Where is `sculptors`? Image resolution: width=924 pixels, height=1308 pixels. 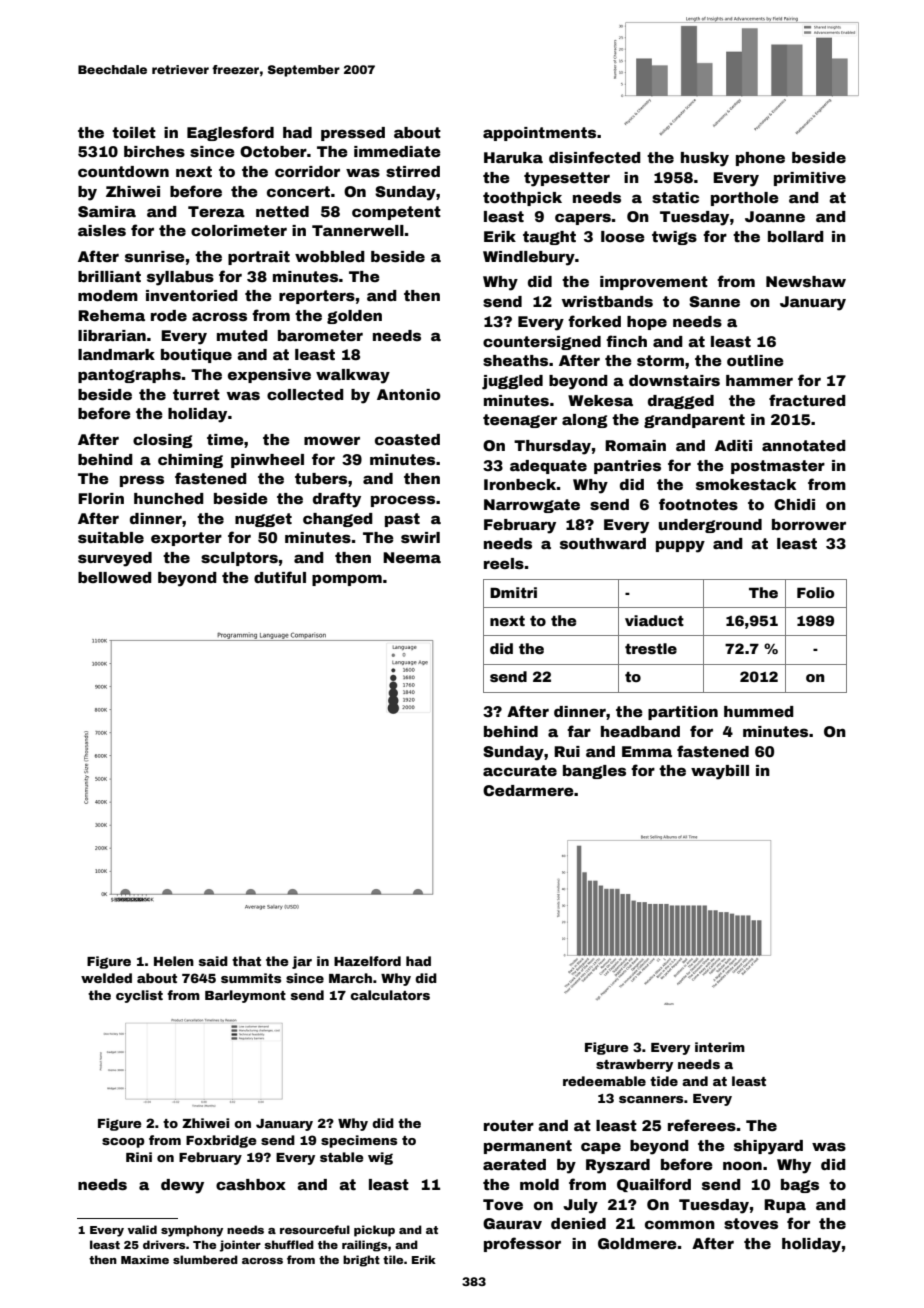 sculptors is located at coordinates (239, 559).
